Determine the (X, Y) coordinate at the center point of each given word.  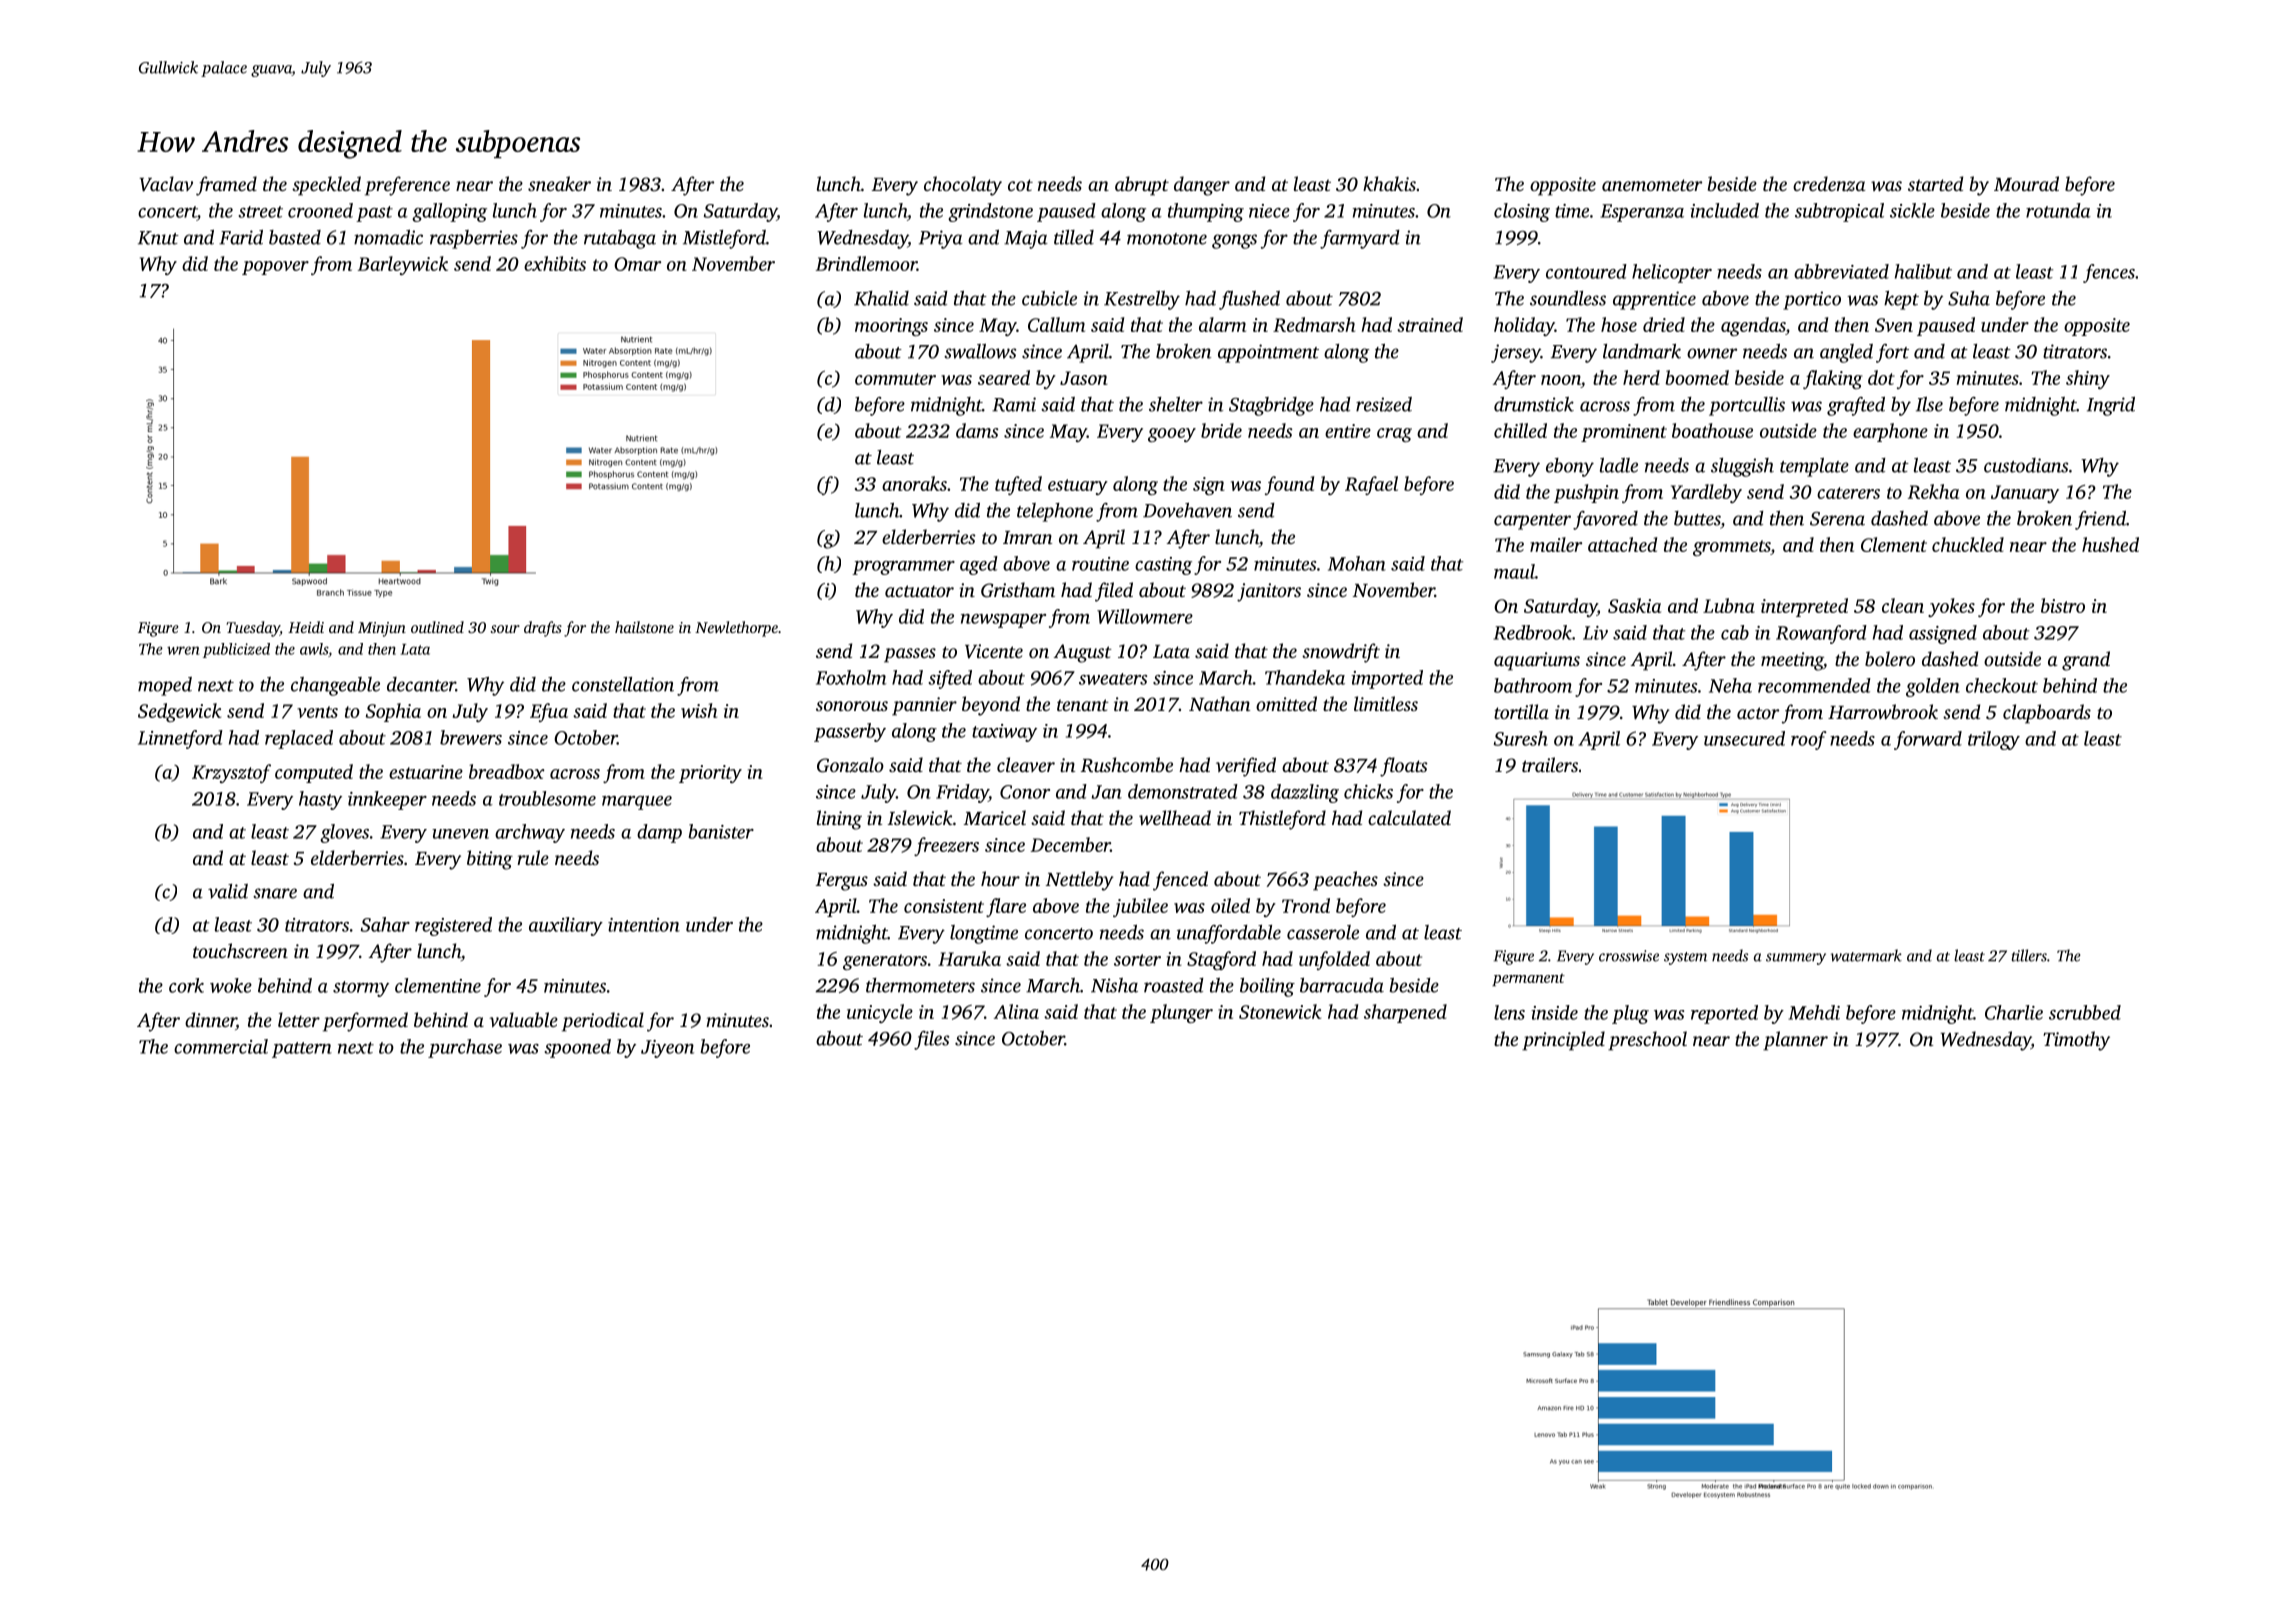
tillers (2029, 955)
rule (533, 857)
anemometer (1652, 185)
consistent (944, 906)
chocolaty (963, 186)
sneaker (559, 183)
